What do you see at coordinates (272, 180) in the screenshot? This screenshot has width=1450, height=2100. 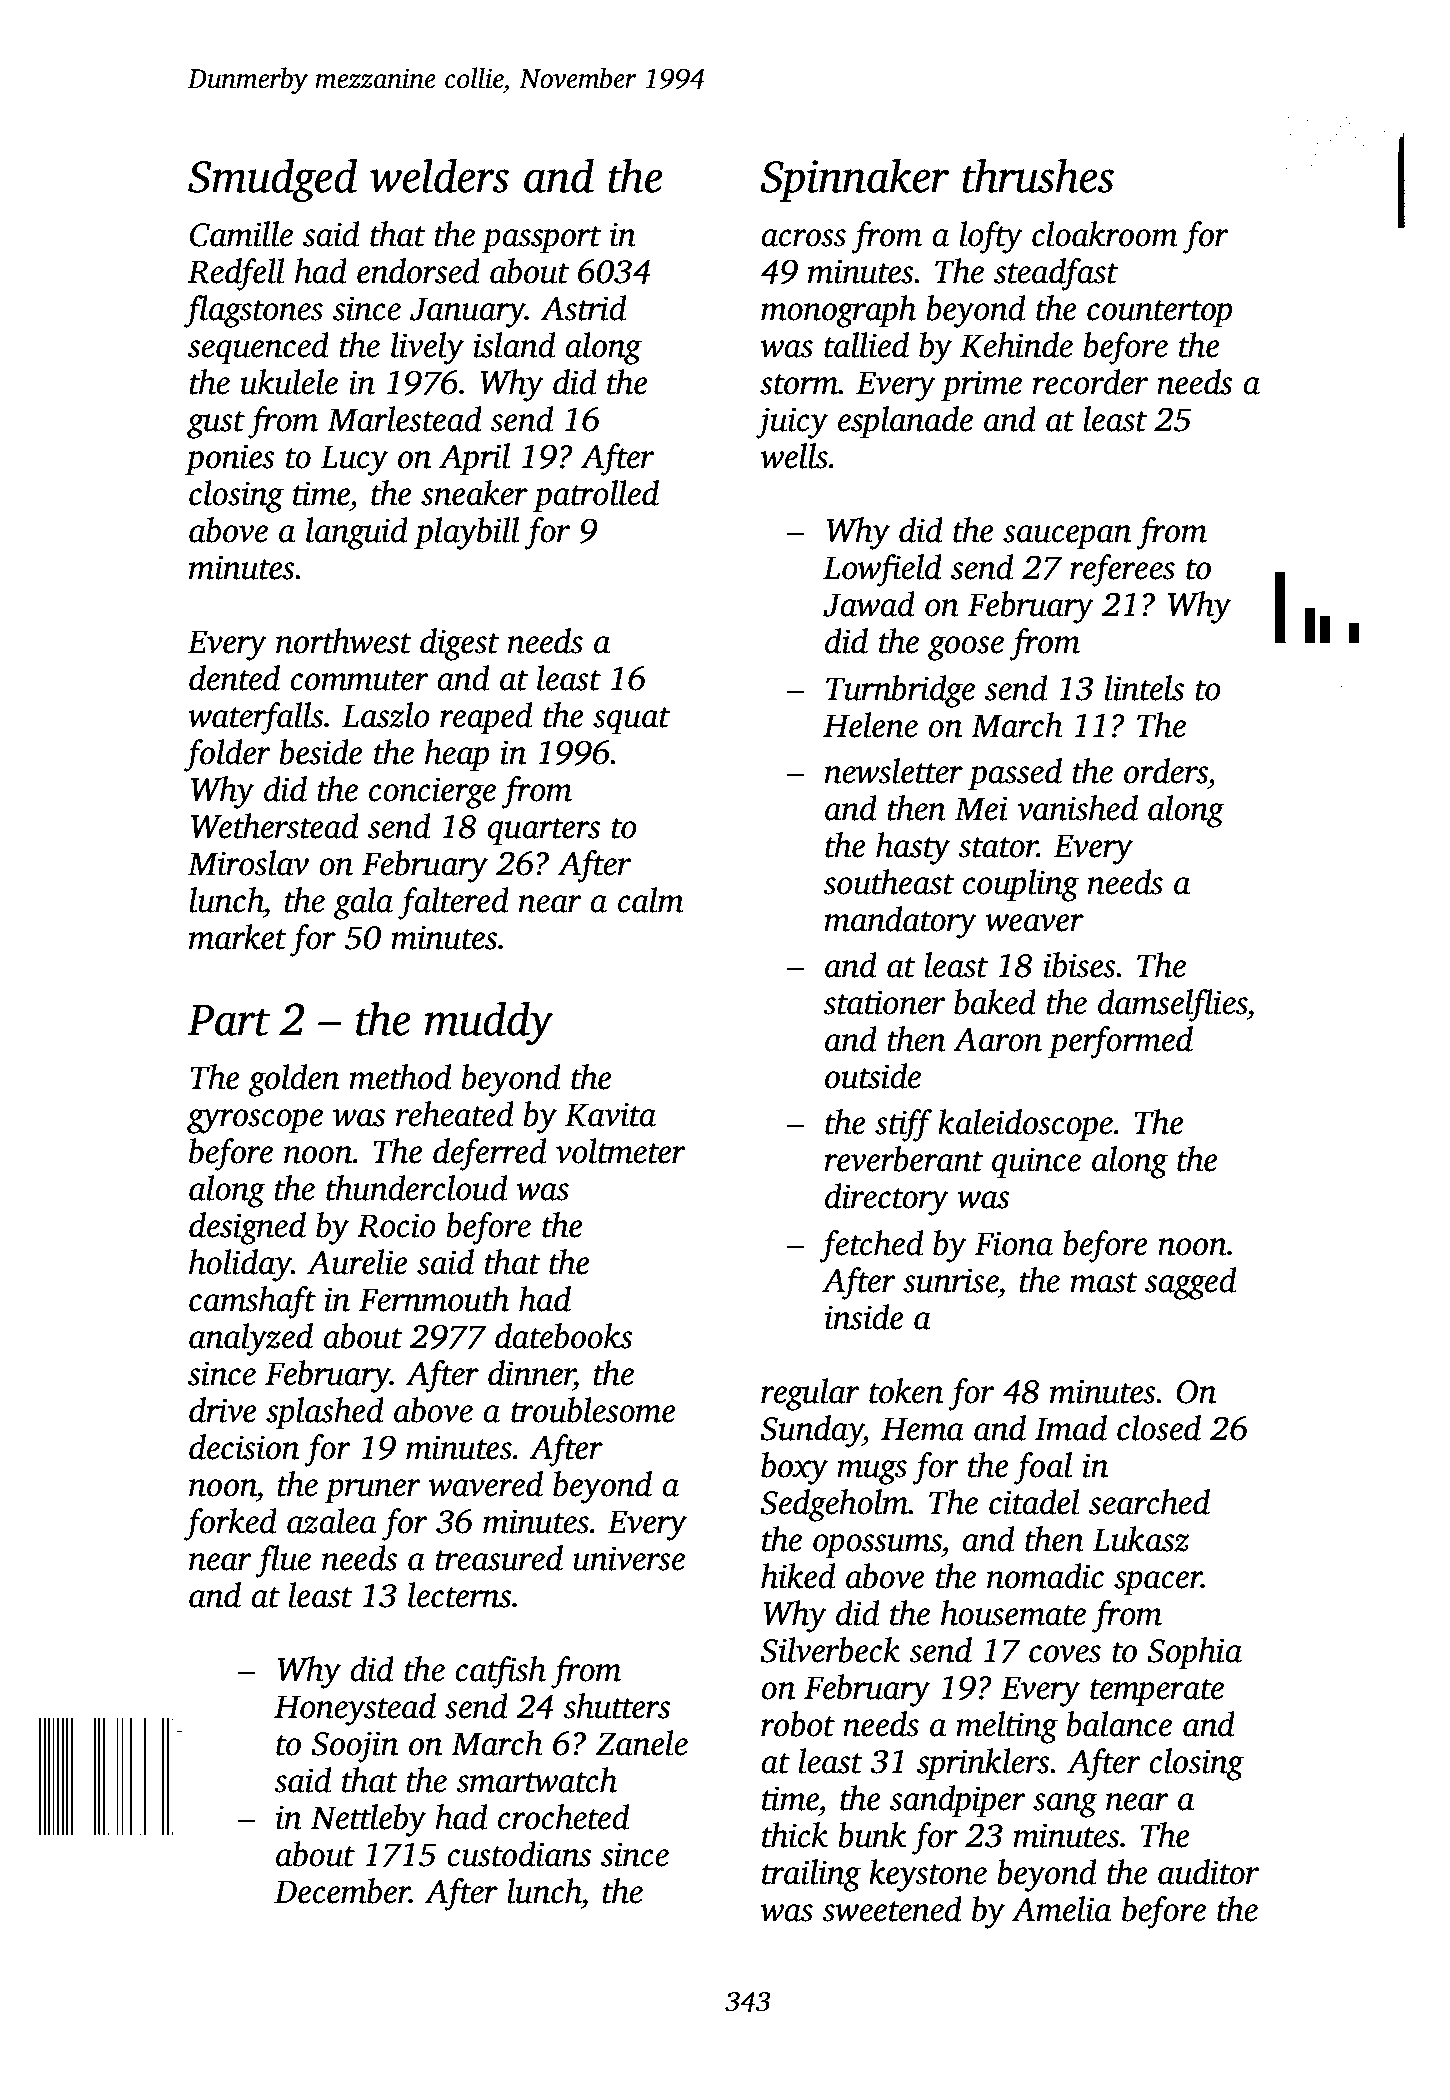 I see `Smudged` at bounding box center [272, 180].
